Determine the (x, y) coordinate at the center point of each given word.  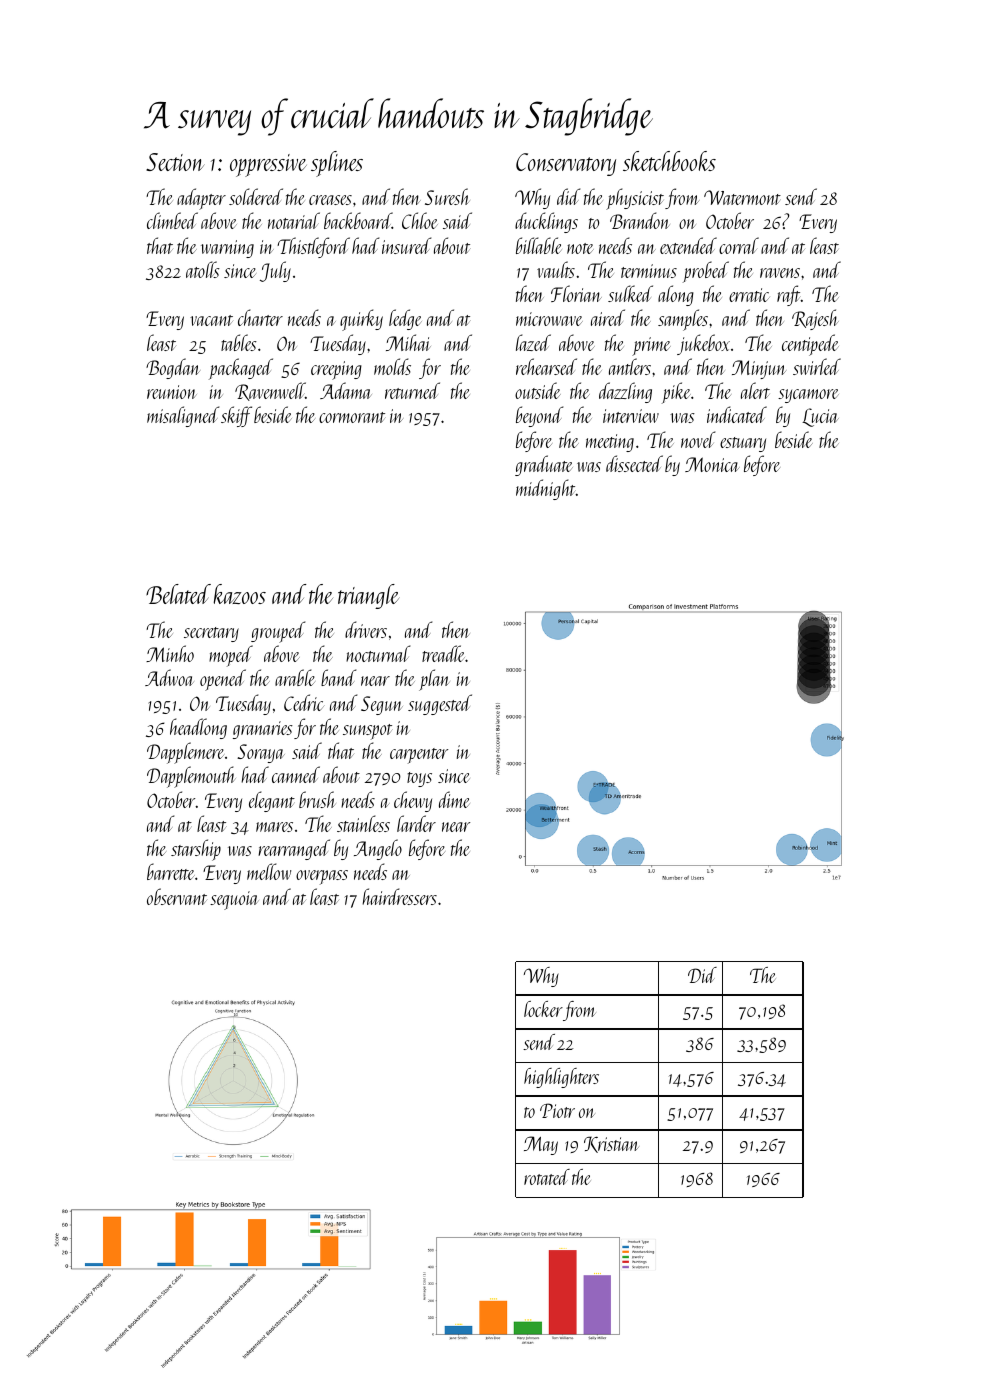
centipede (810, 345)
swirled (817, 366)
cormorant (352, 417)
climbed (172, 220)
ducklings (546, 222)
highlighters (561, 1078)
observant (177, 896)
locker (543, 1009)
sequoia (234, 900)
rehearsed (546, 366)
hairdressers (399, 896)
